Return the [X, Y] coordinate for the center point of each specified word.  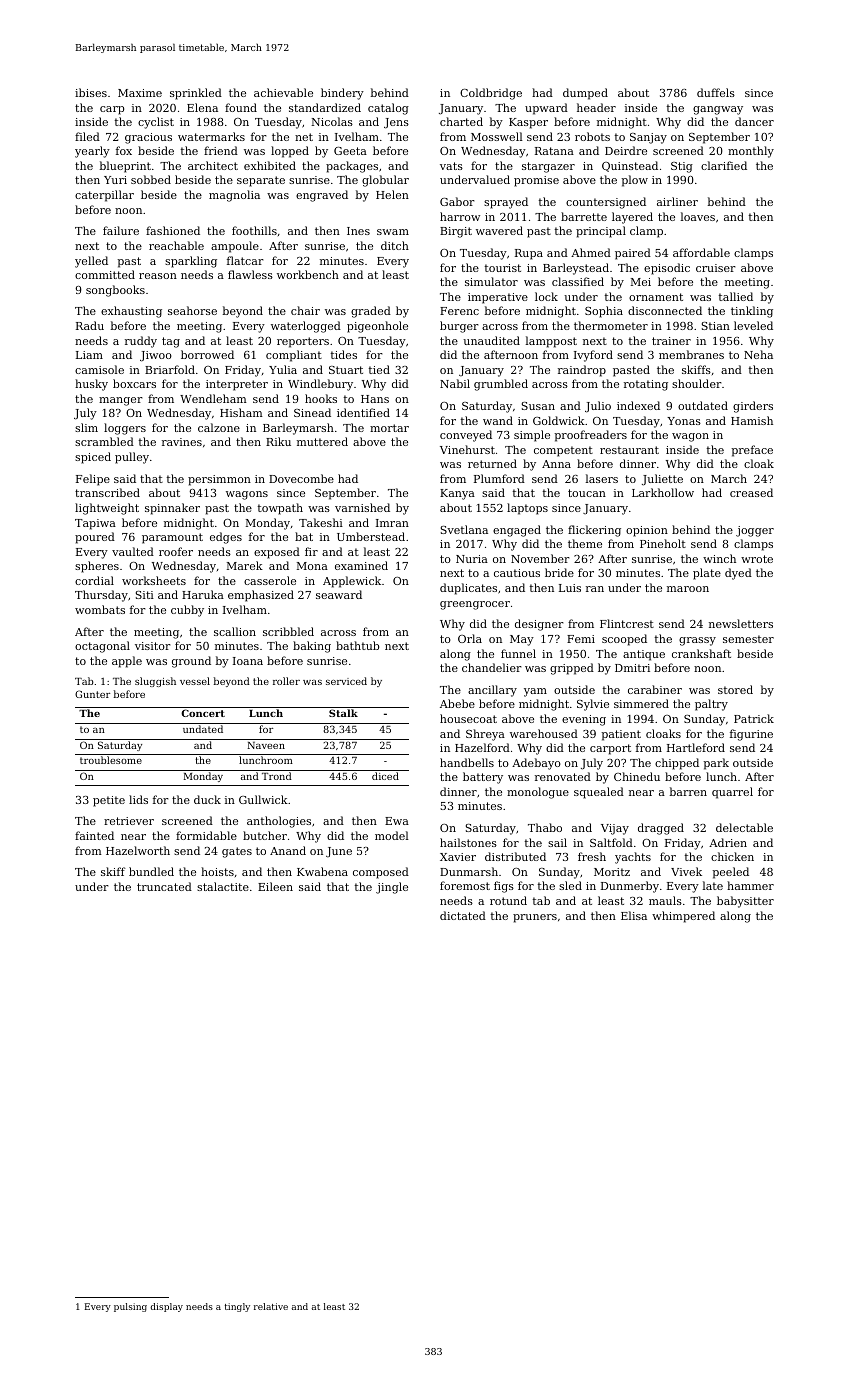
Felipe [93, 480]
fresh [592, 856]
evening [584, 720]
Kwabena [322, 871]
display [166, 1307]
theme [585, 543]
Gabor [457, 201]
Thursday [101, 596]
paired [633, 254]
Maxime [140, 93]
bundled [151, 871]
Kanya [457, 494]
